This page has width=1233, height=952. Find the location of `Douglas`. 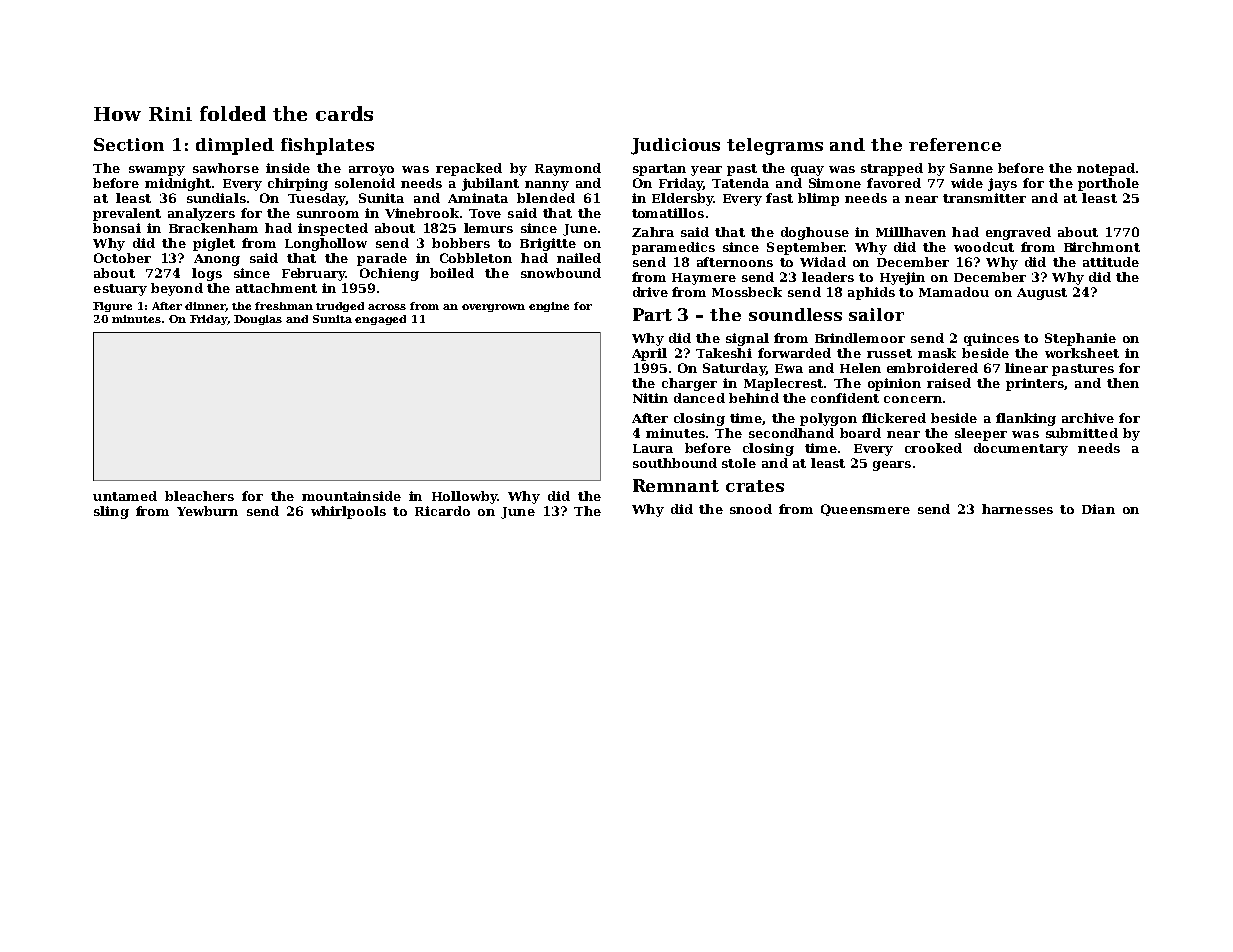

Douglas is located at coordinates (258, 320).
